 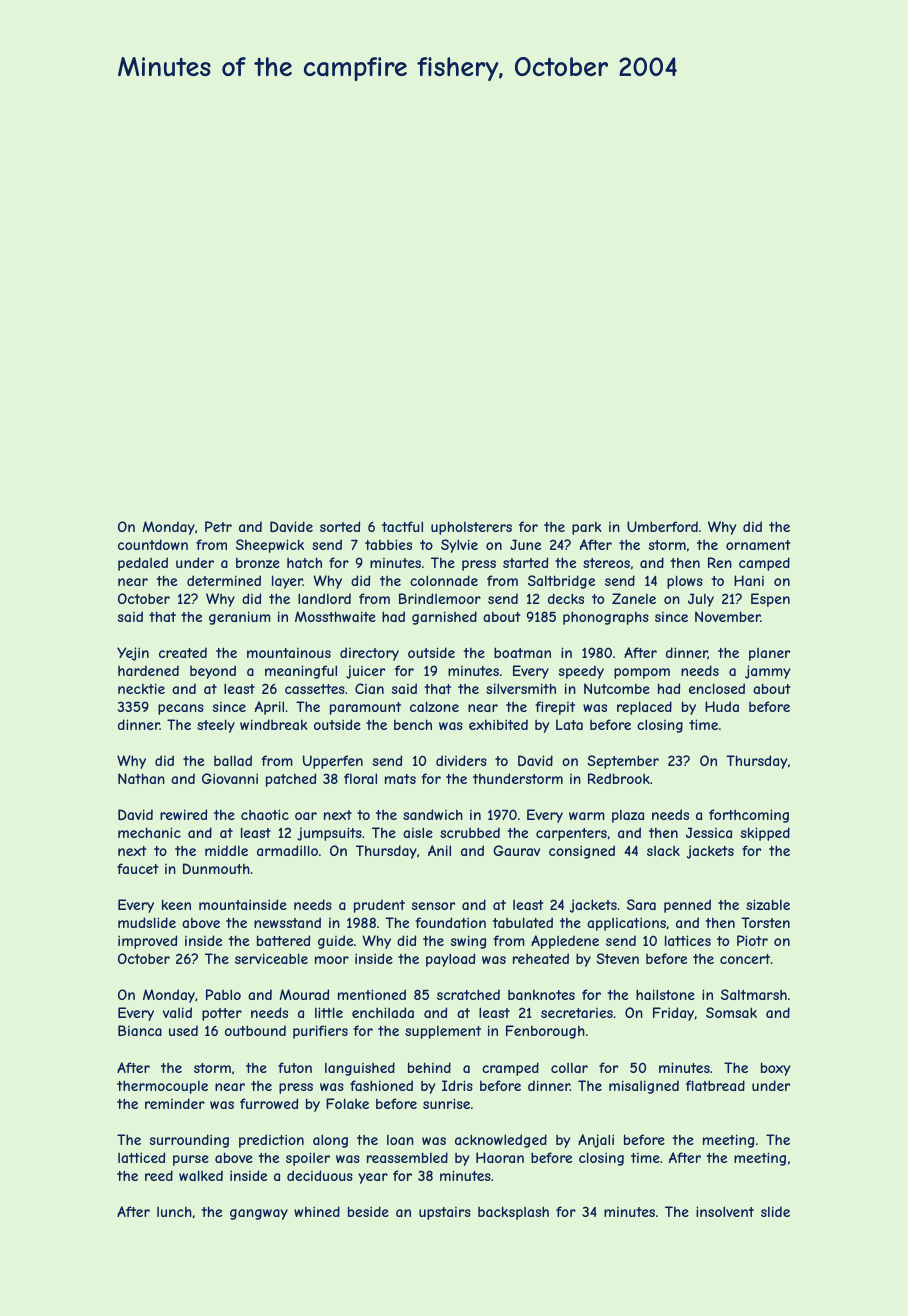 I want to click on improved, so click(x=147, y=942).
